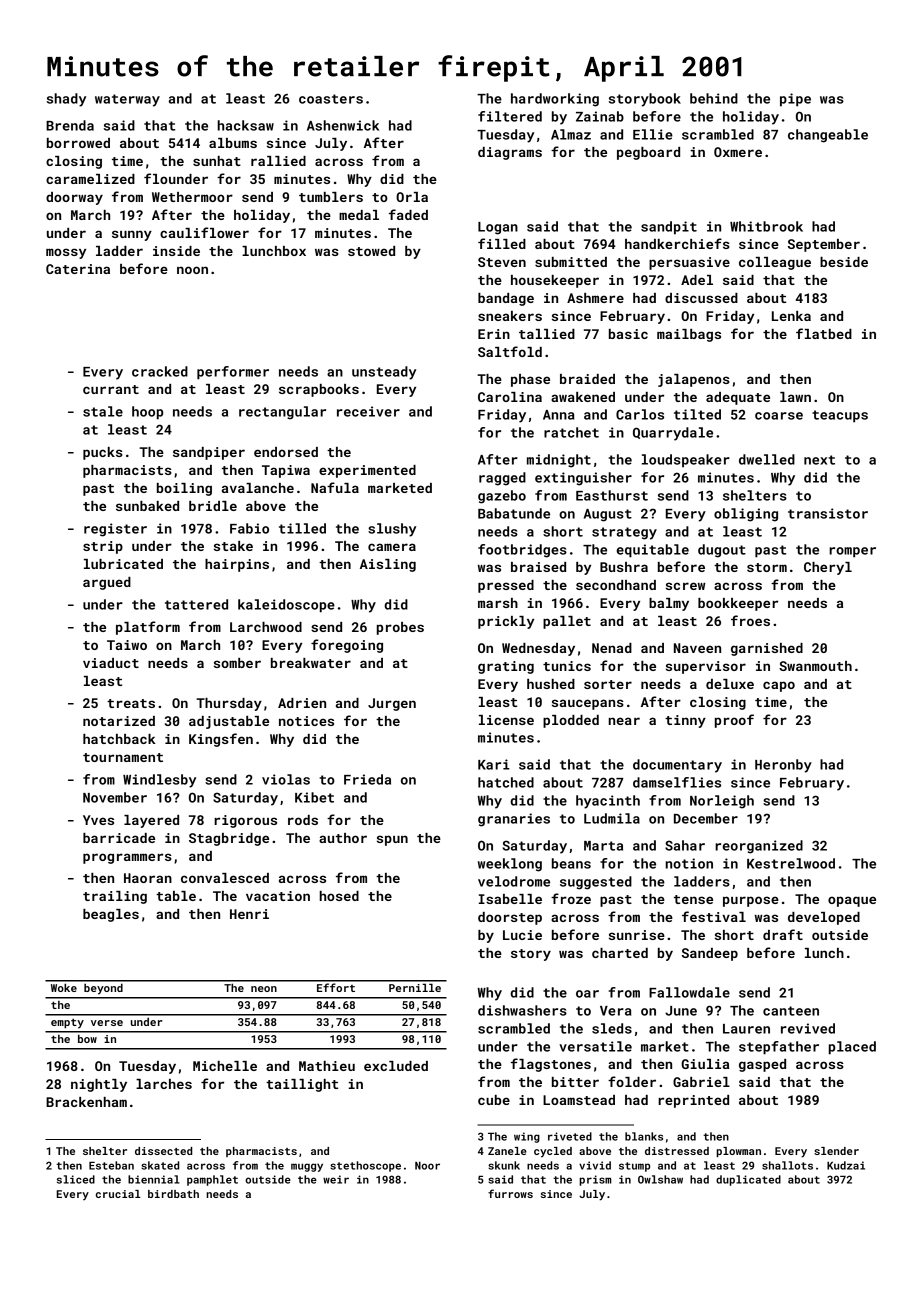 This screenshot has height=1308, width=924. What do you see at coordinates (384, 373) in the screenshot?
I see `unsteady` at bounding box center [384, 373].
